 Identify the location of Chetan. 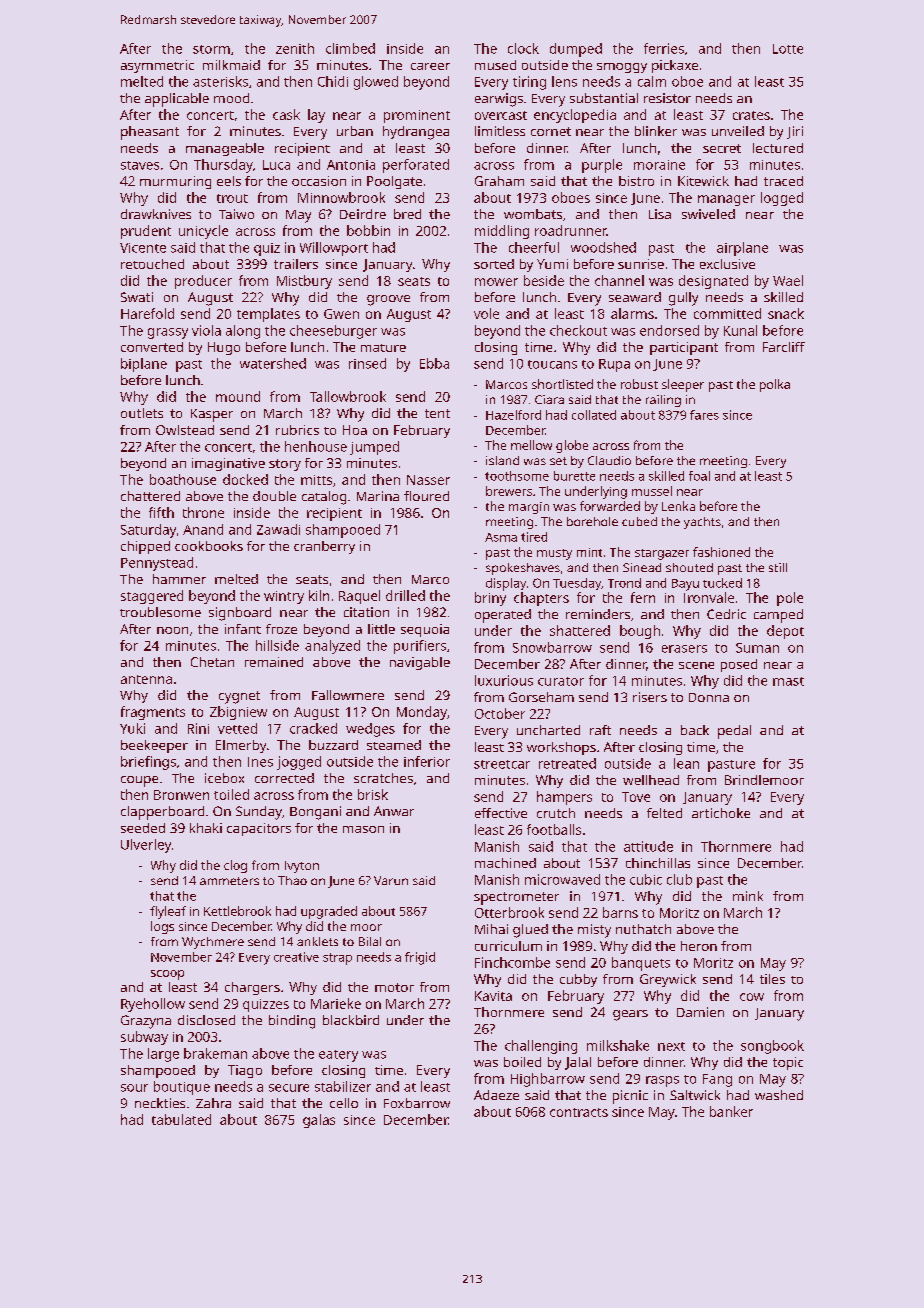
(212, 662).
